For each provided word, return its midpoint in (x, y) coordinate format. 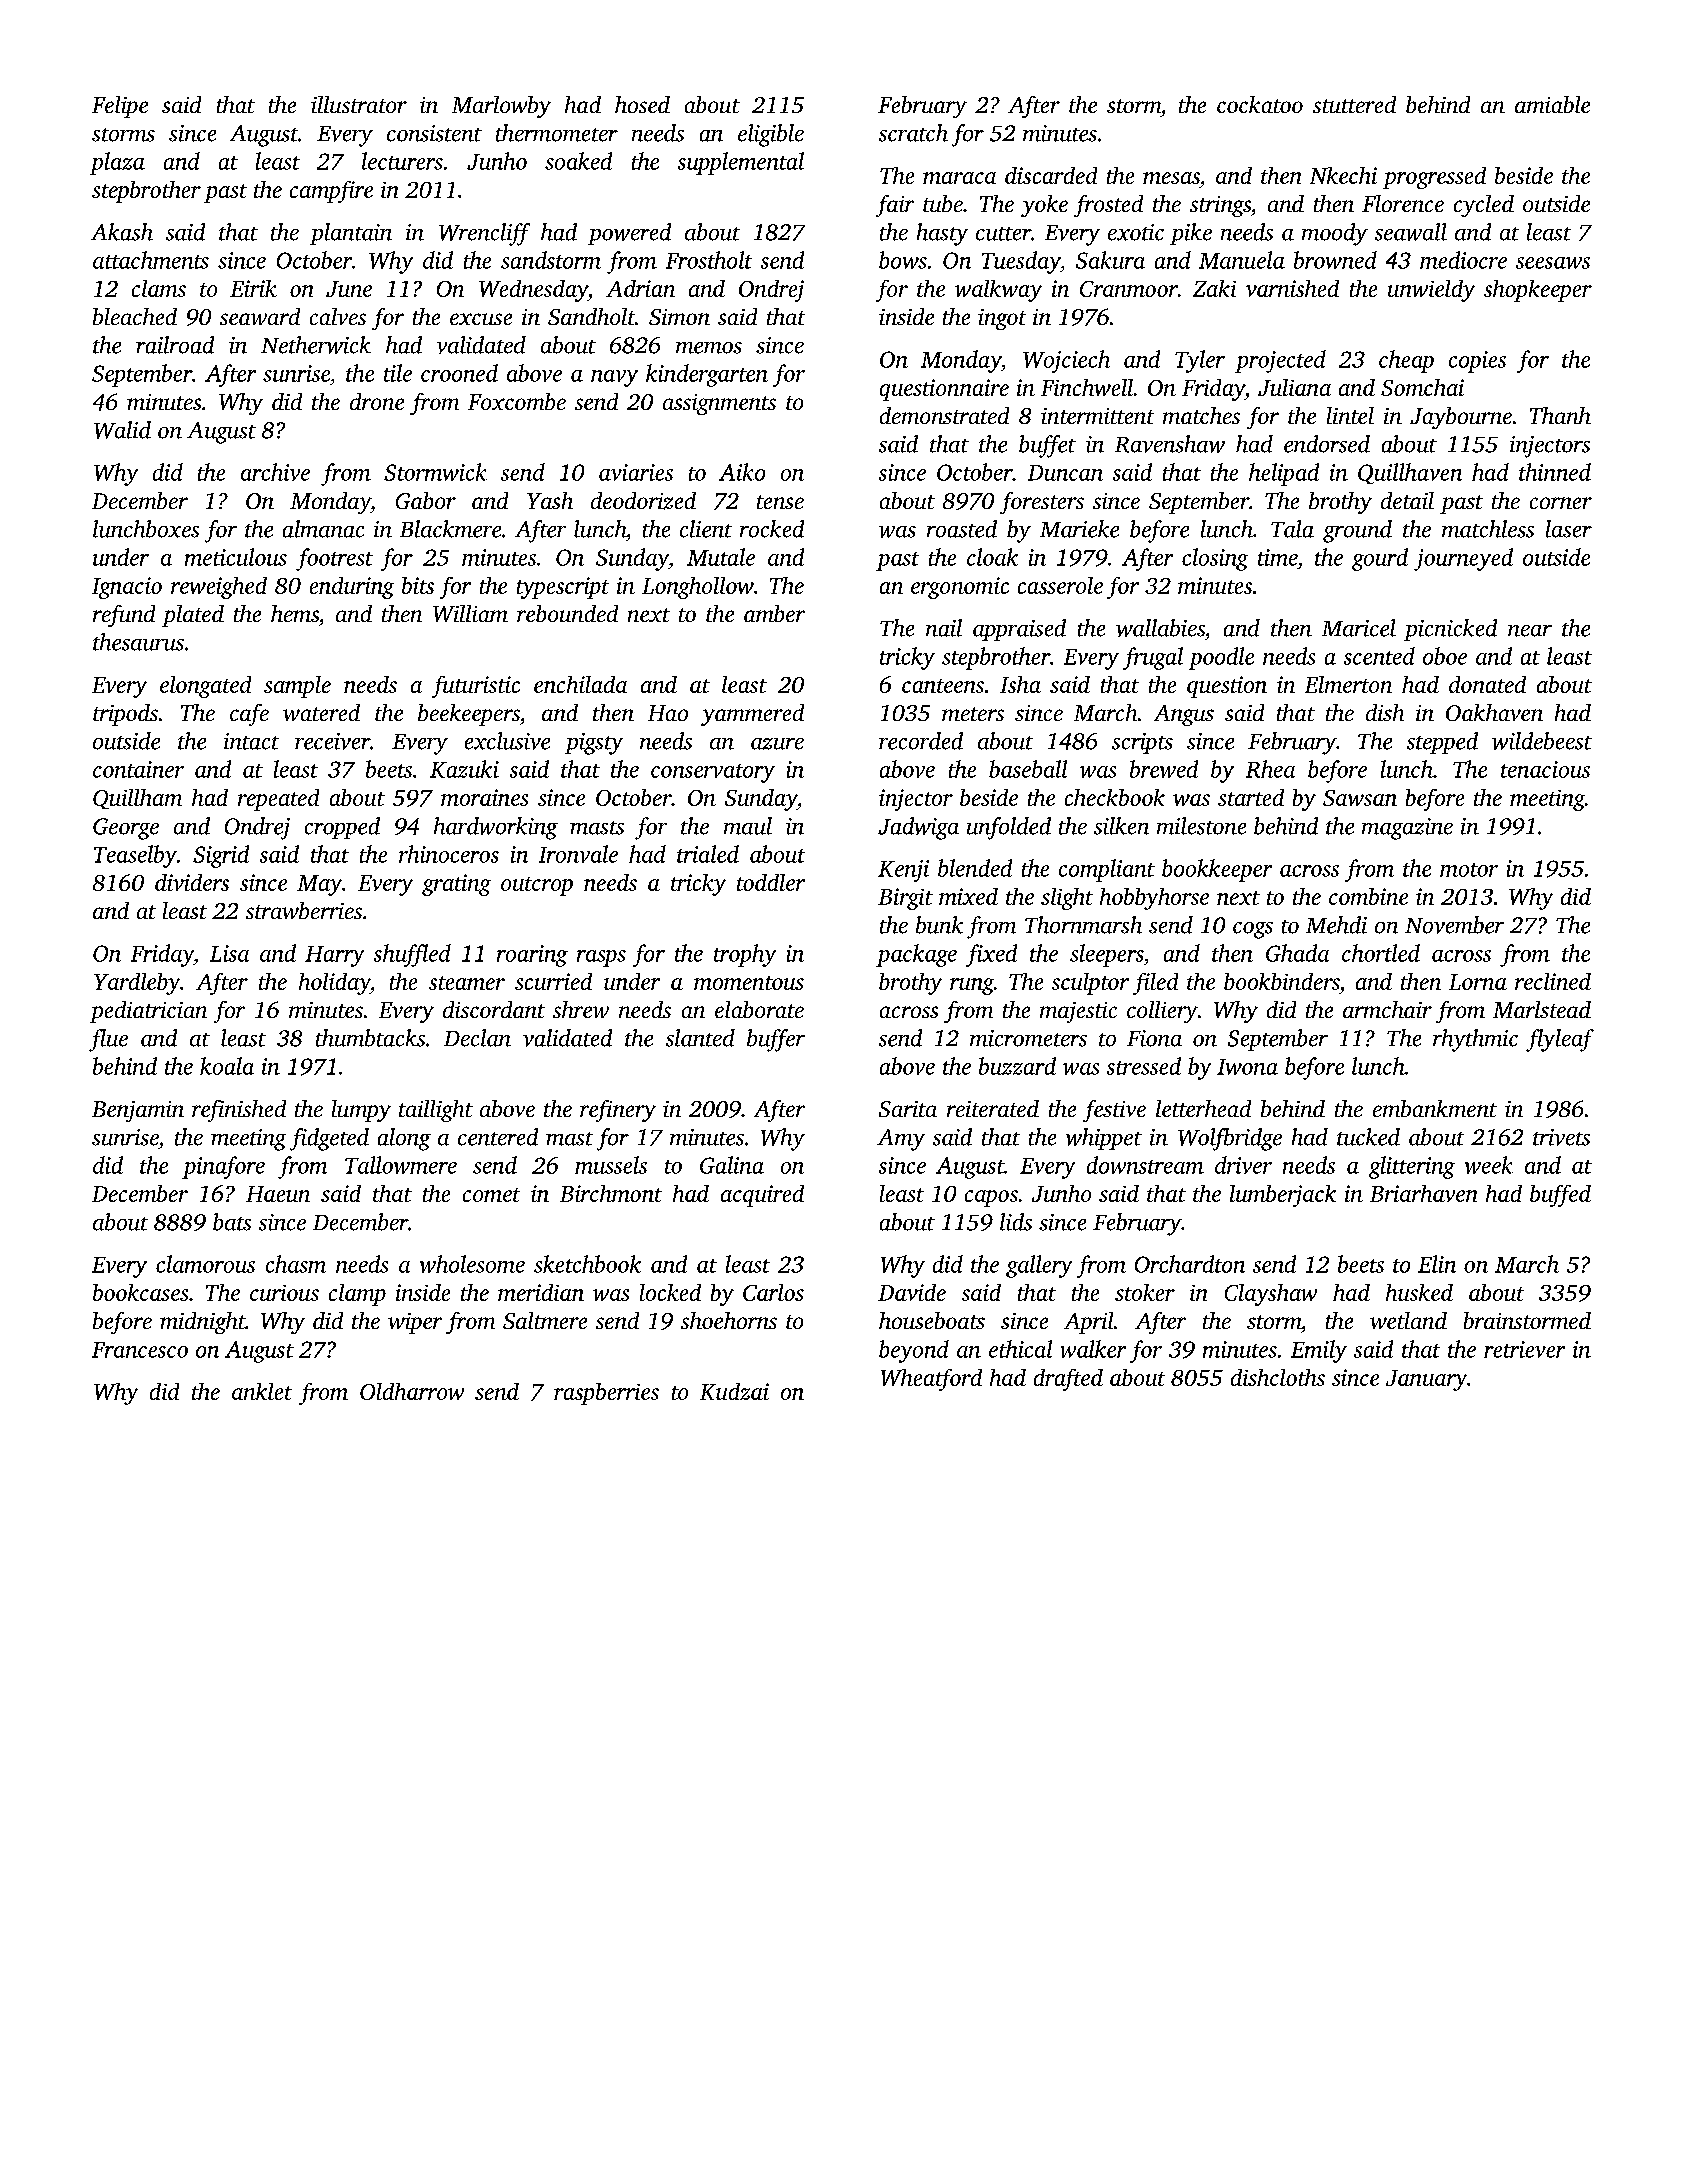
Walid (122, 430)
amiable (1552, 104)
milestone (1201, 826)
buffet (1047, 446)
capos (991, 1198)
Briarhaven (1423, 1193)
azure (777, 744)
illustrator (359, 104)
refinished (239, 1111)
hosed (642, 104)
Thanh (1560, 415)
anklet (262, 1391)
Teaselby (135, 856)
